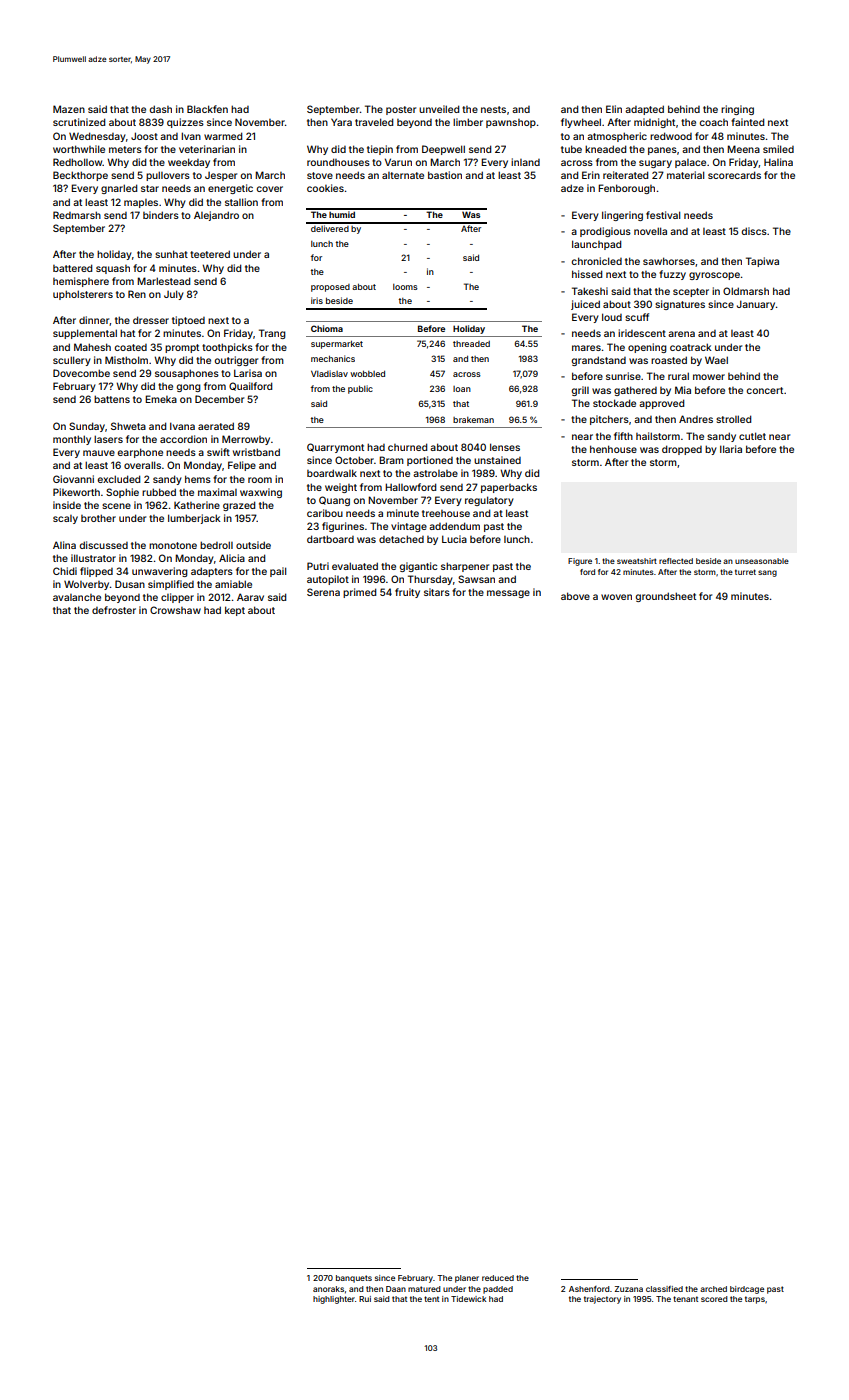  What do you see at coordinates (323, 592) in the document?
I see `Serena` at bounding box center [323, 592].
